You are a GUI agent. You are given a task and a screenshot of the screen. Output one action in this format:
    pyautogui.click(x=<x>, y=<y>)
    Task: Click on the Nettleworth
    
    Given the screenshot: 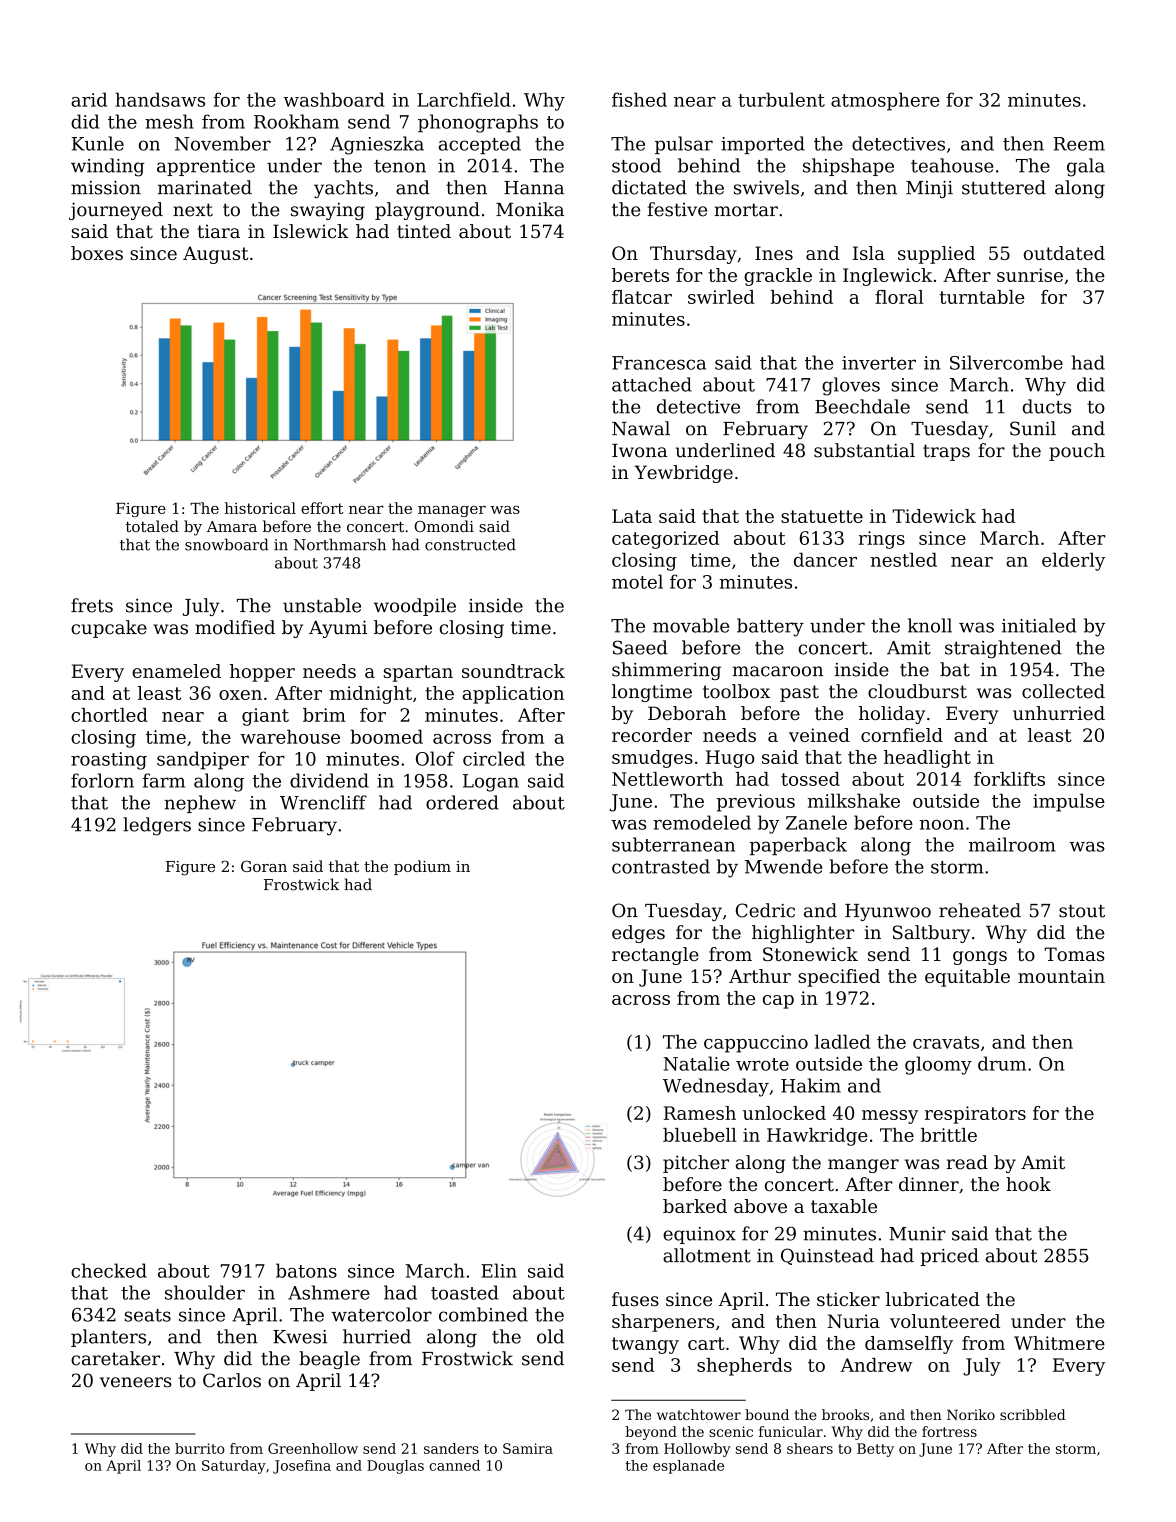 What is the action you would take?
    pyautogui.click(x=667, y=779)
